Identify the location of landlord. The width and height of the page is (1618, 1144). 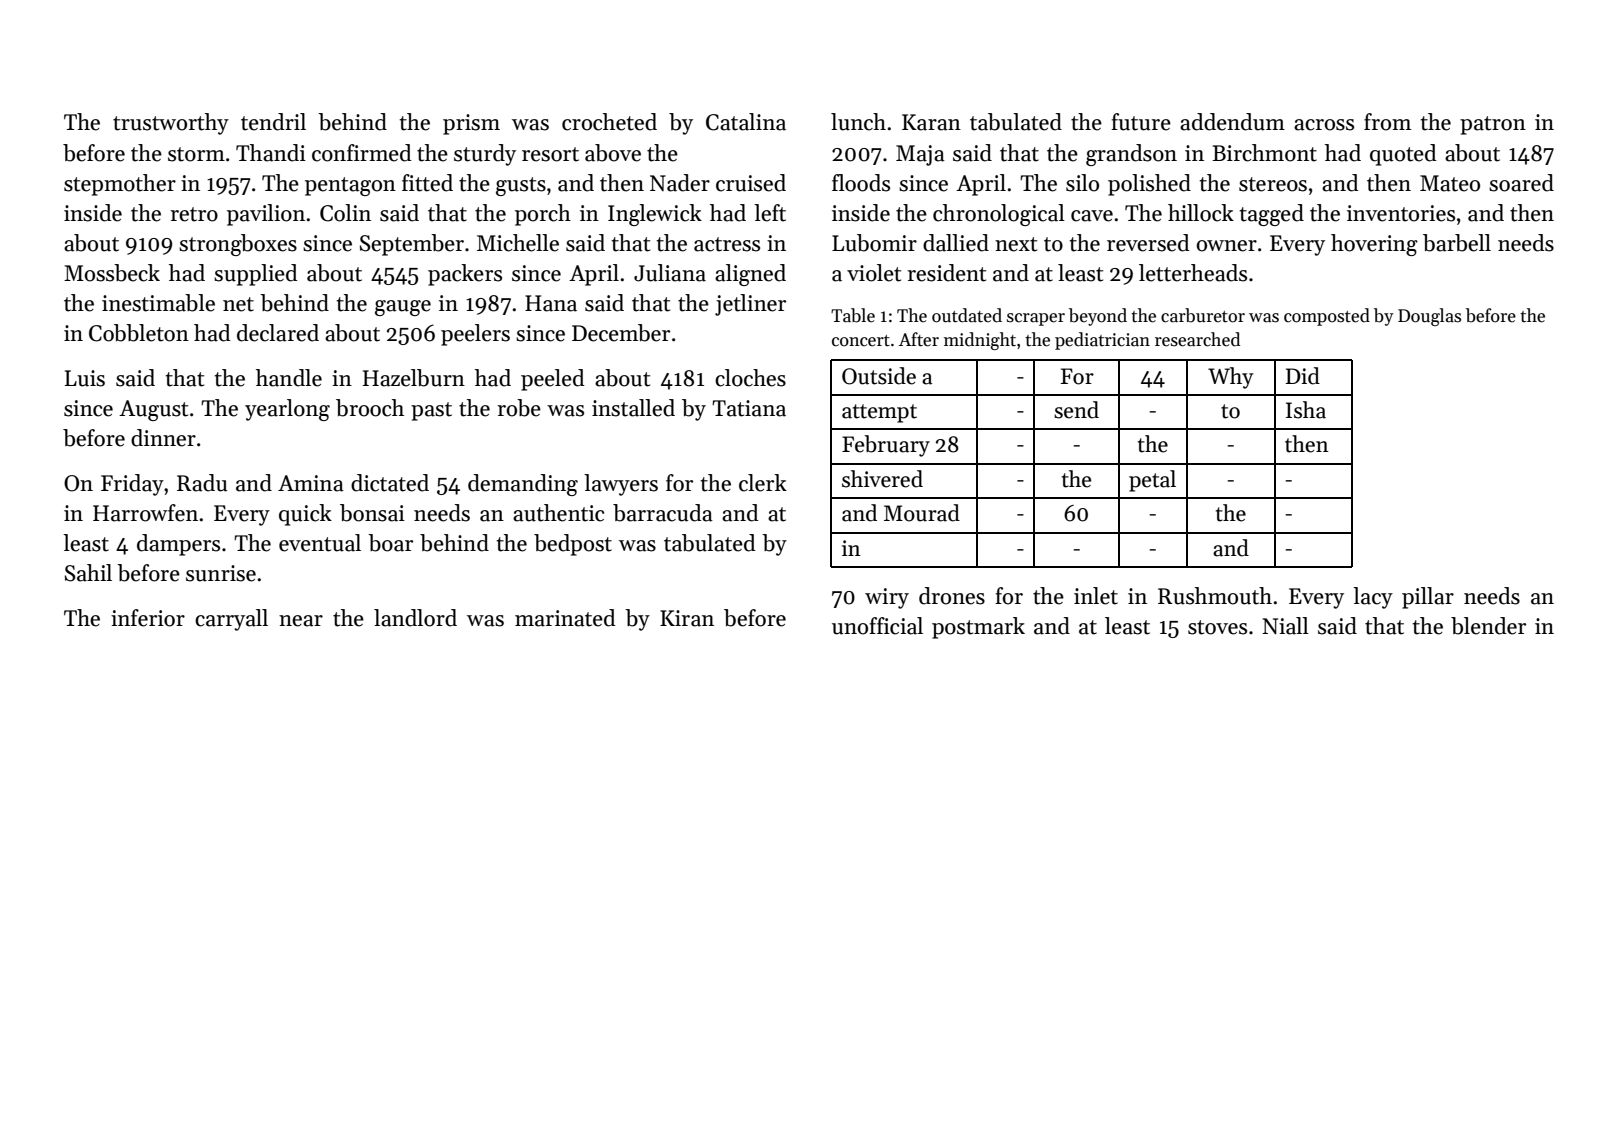
(415, 618).
